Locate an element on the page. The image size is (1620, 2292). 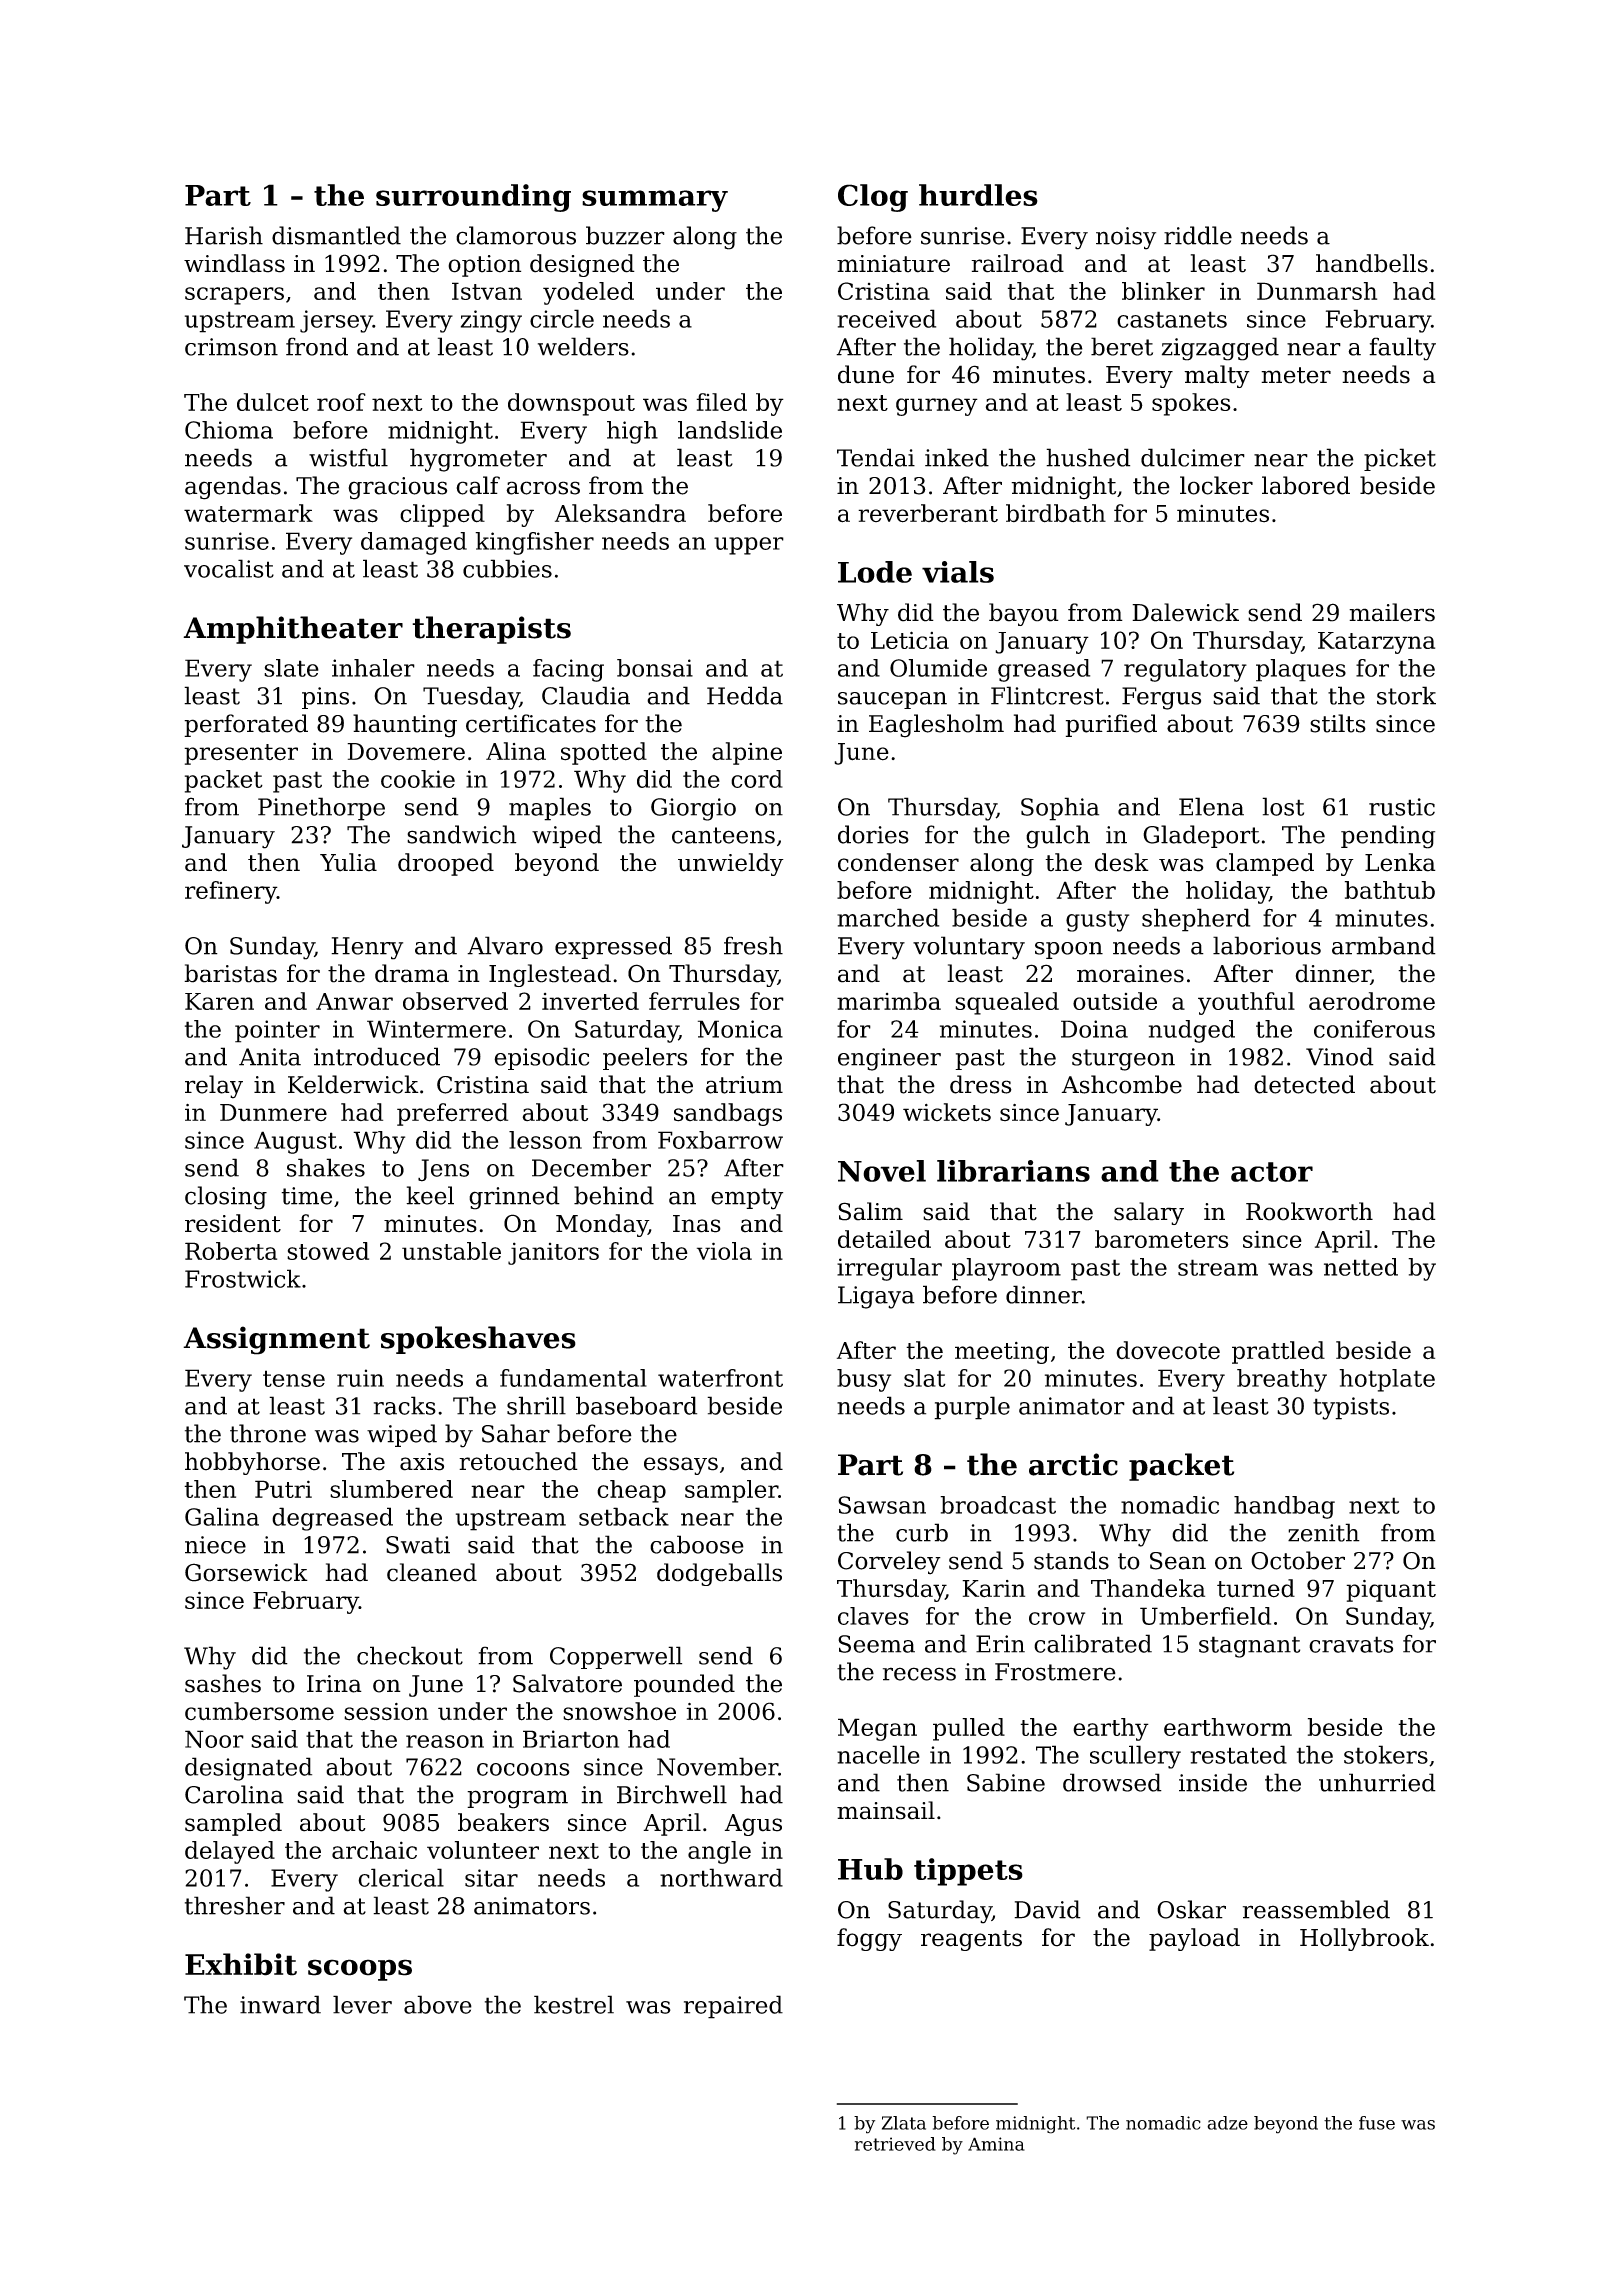
railroad is located at coordinates (1017, 263).
